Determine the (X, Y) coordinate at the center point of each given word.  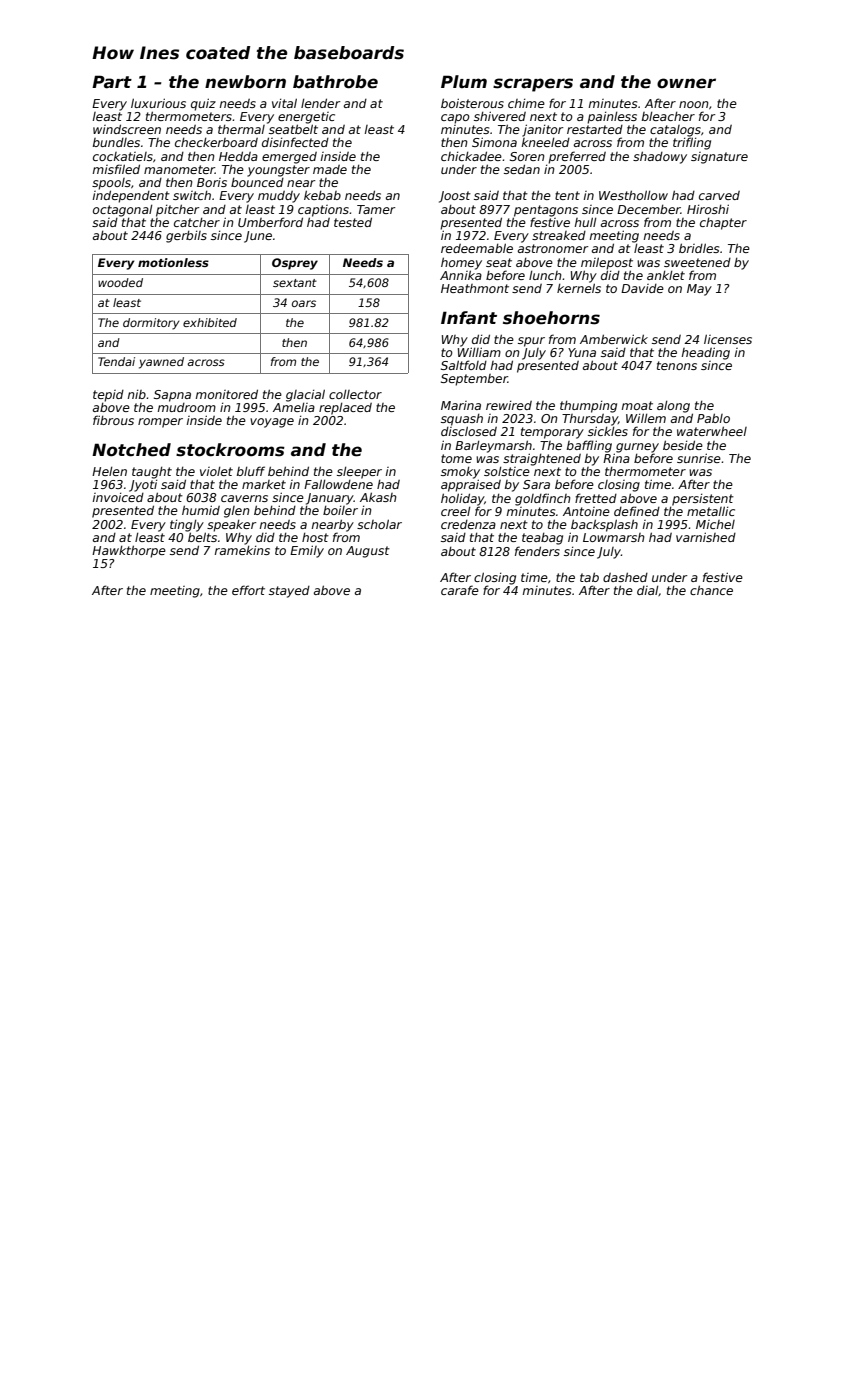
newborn (245, 82)
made (330, 169)
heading (706, 353)
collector (355, 394)
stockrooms (230, 450)
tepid (108, 396)
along (673, 407)
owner (686, 83)
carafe (460, 590)
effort (248, 590)
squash (462, 420)
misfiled (116, 169)
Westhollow (633, 195)
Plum (464, 81)
